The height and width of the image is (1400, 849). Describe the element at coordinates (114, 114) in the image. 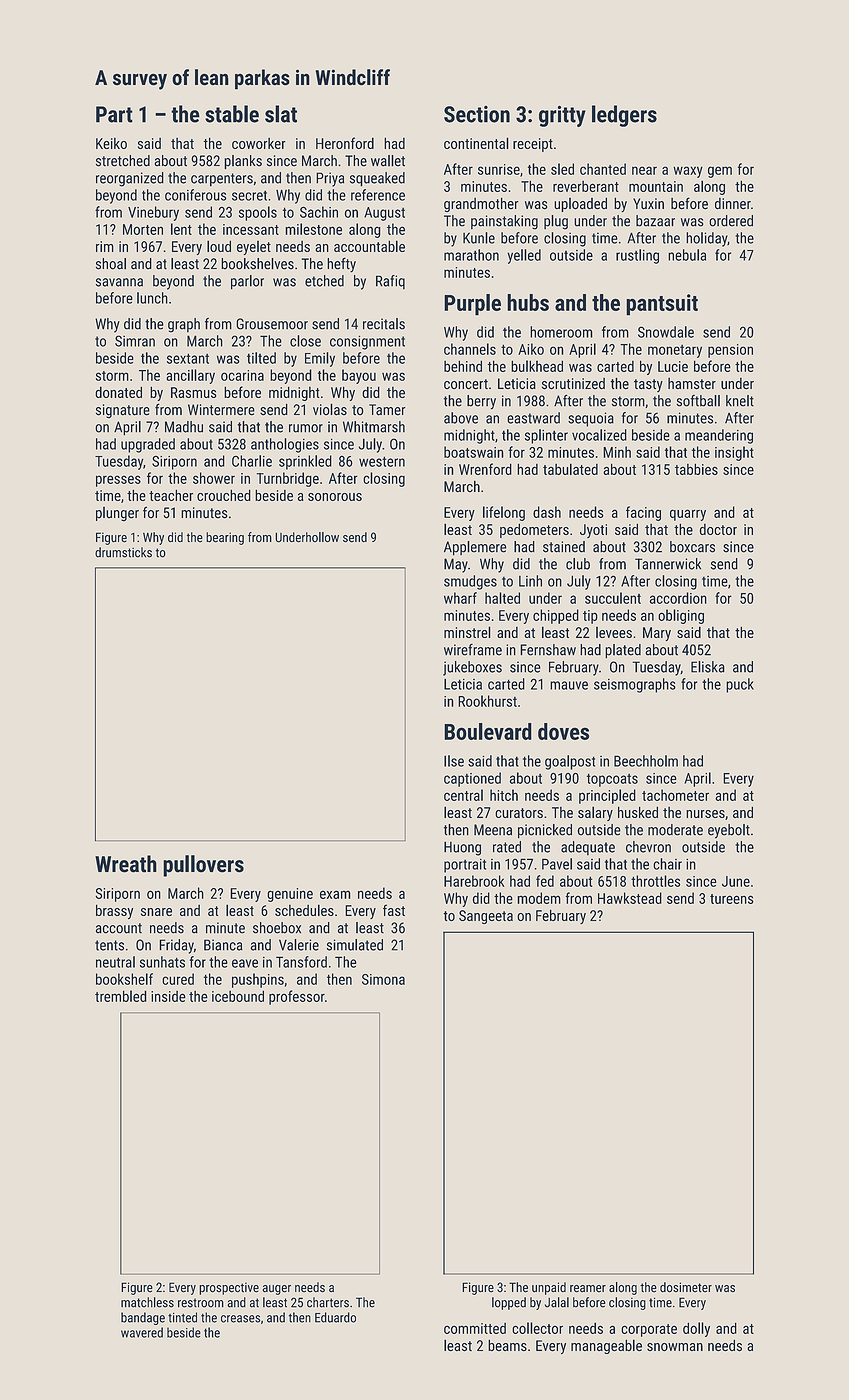

I see `Part` at that location.
